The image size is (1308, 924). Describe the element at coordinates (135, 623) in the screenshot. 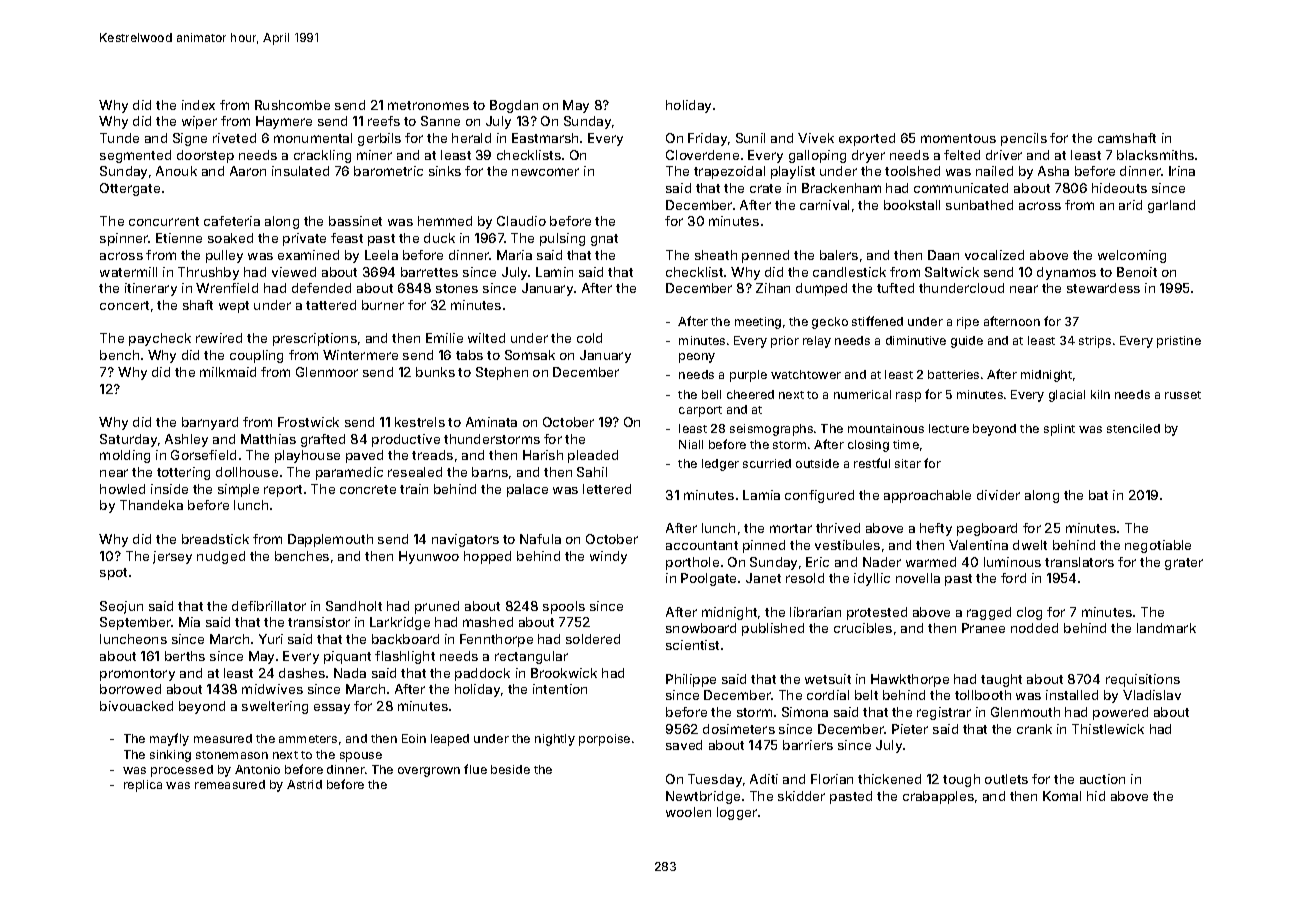

I see `September` at that location.
